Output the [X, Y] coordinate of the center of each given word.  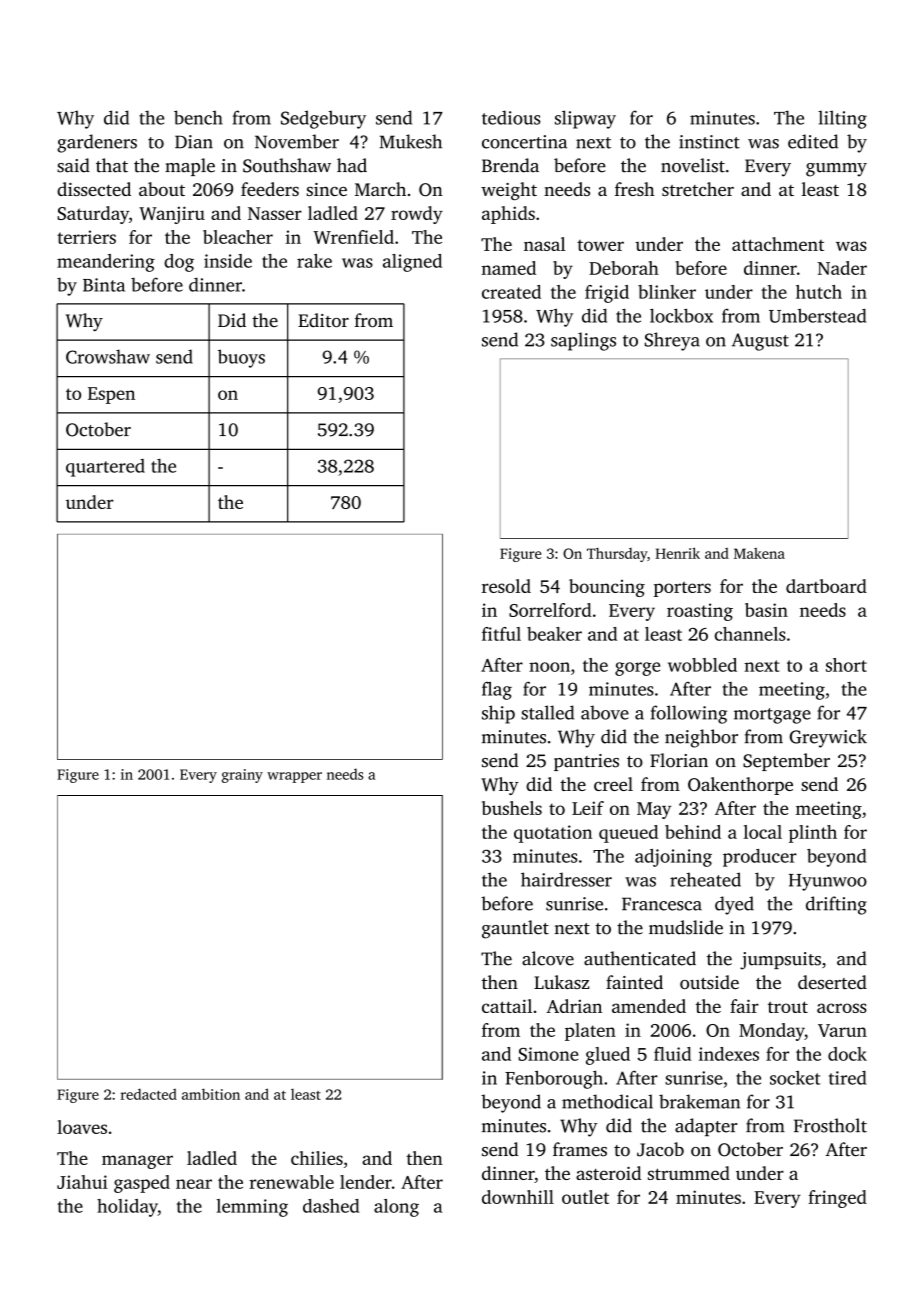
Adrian [574, 1006]
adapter [706, 1127]
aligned [412, 263]
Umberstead [817, 315]
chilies [317, 1158]
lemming [252, 1208]
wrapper [294, 777]
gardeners [97, 143]
